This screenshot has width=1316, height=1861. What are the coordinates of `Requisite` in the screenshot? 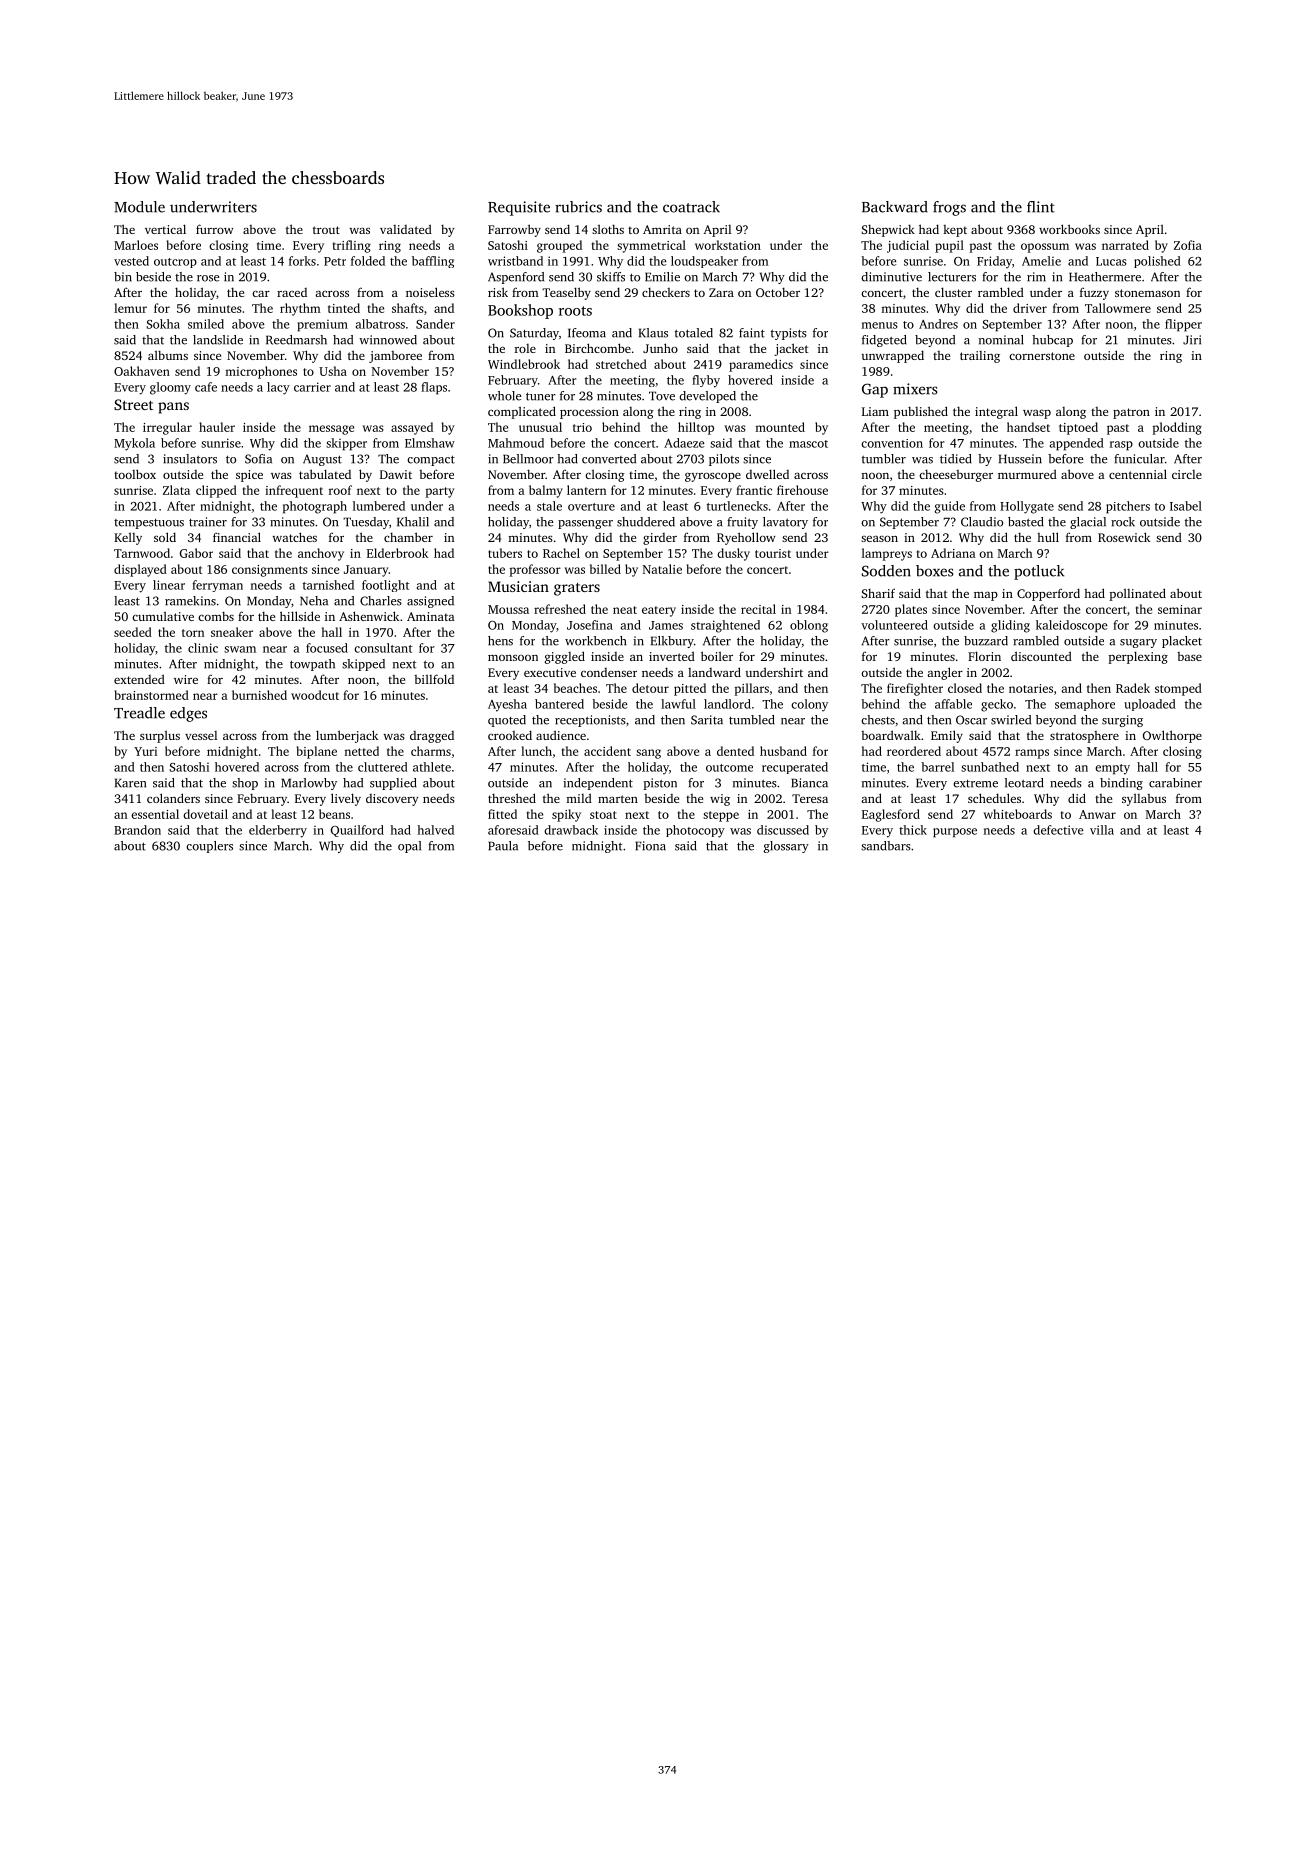 It's located at (519, 208).
